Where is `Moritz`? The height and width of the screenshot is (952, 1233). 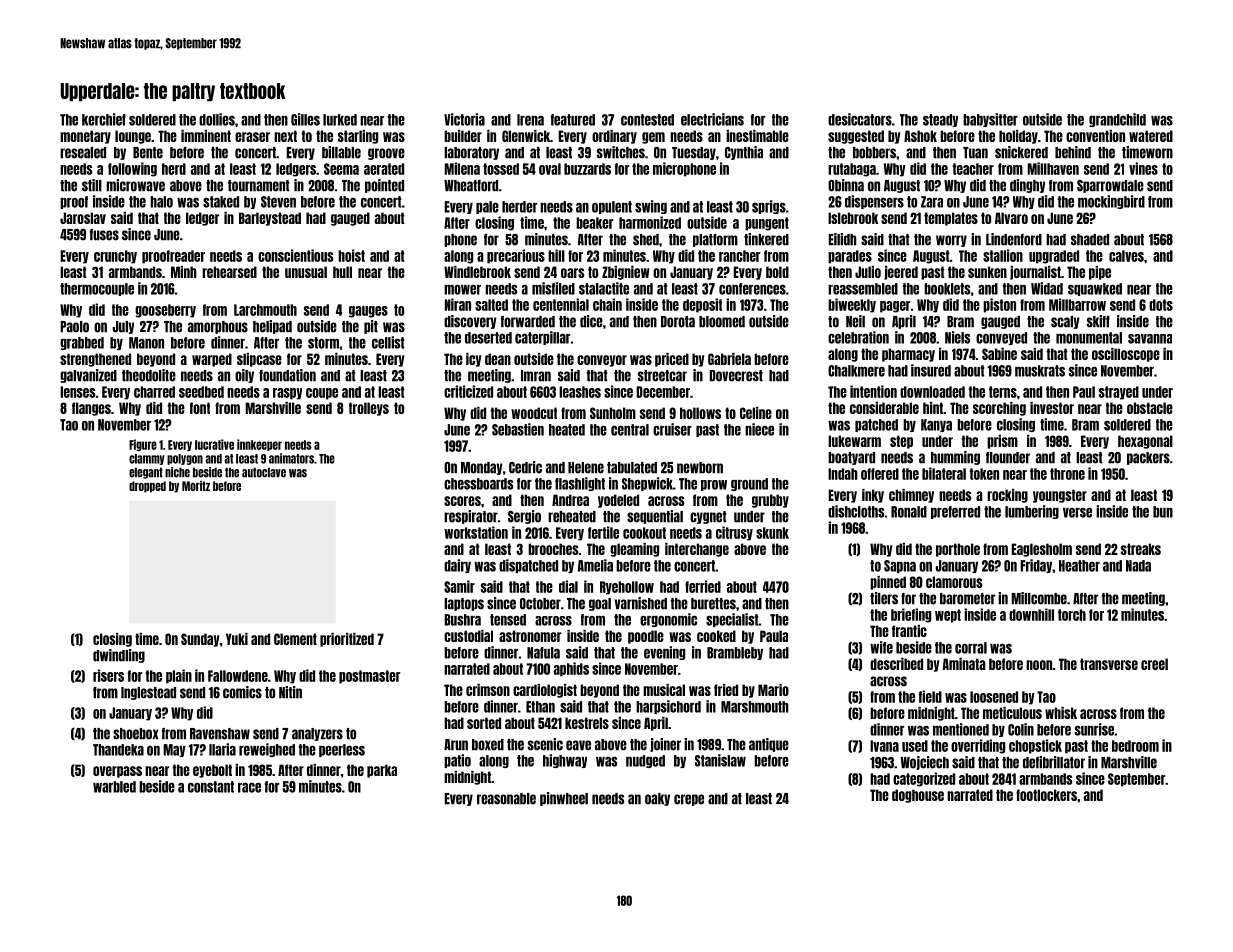
Moritz is located at coordinates (196, 485).
